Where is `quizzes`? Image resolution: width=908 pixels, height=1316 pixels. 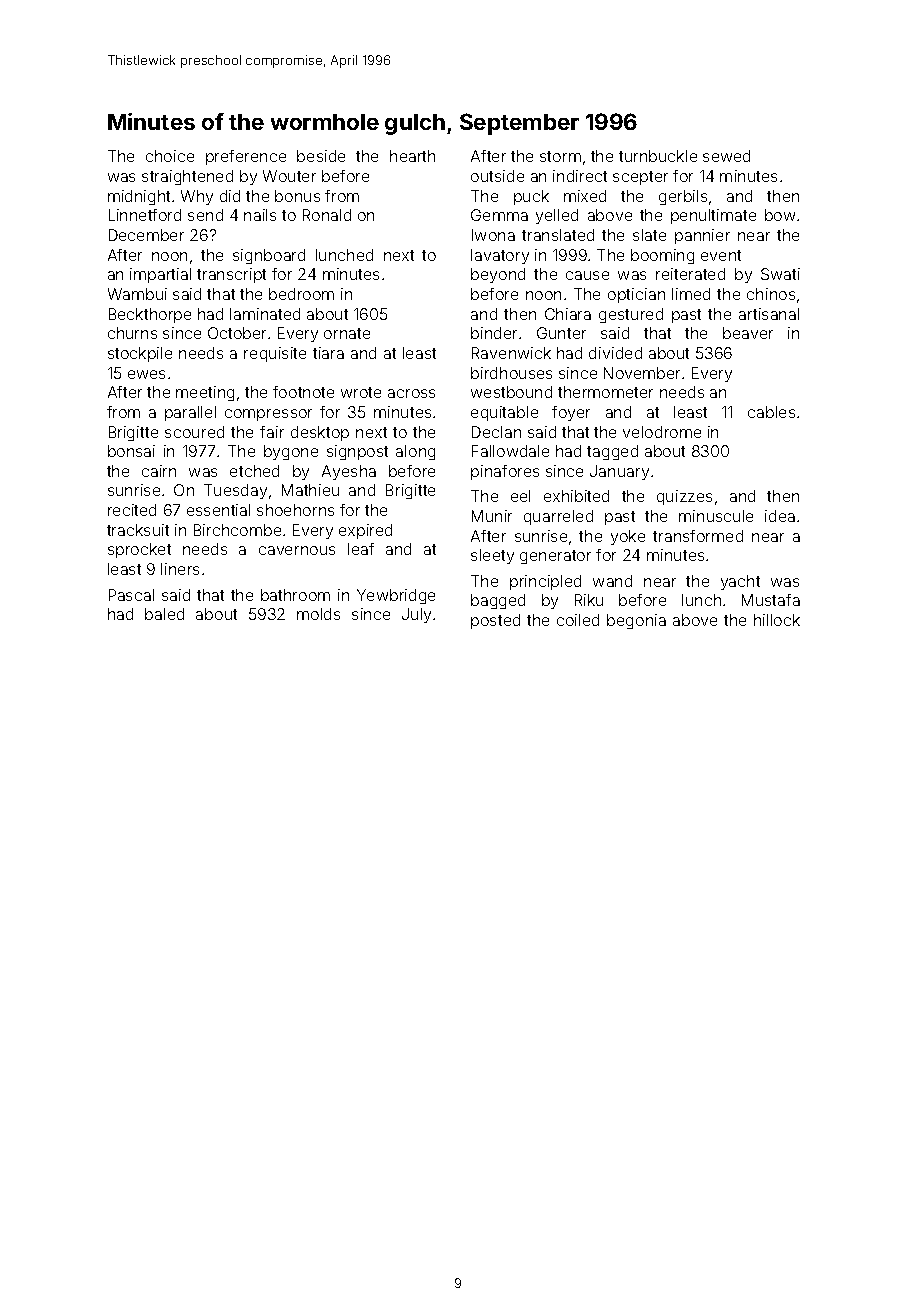 quizzes is located at coordinates (684, 497).
